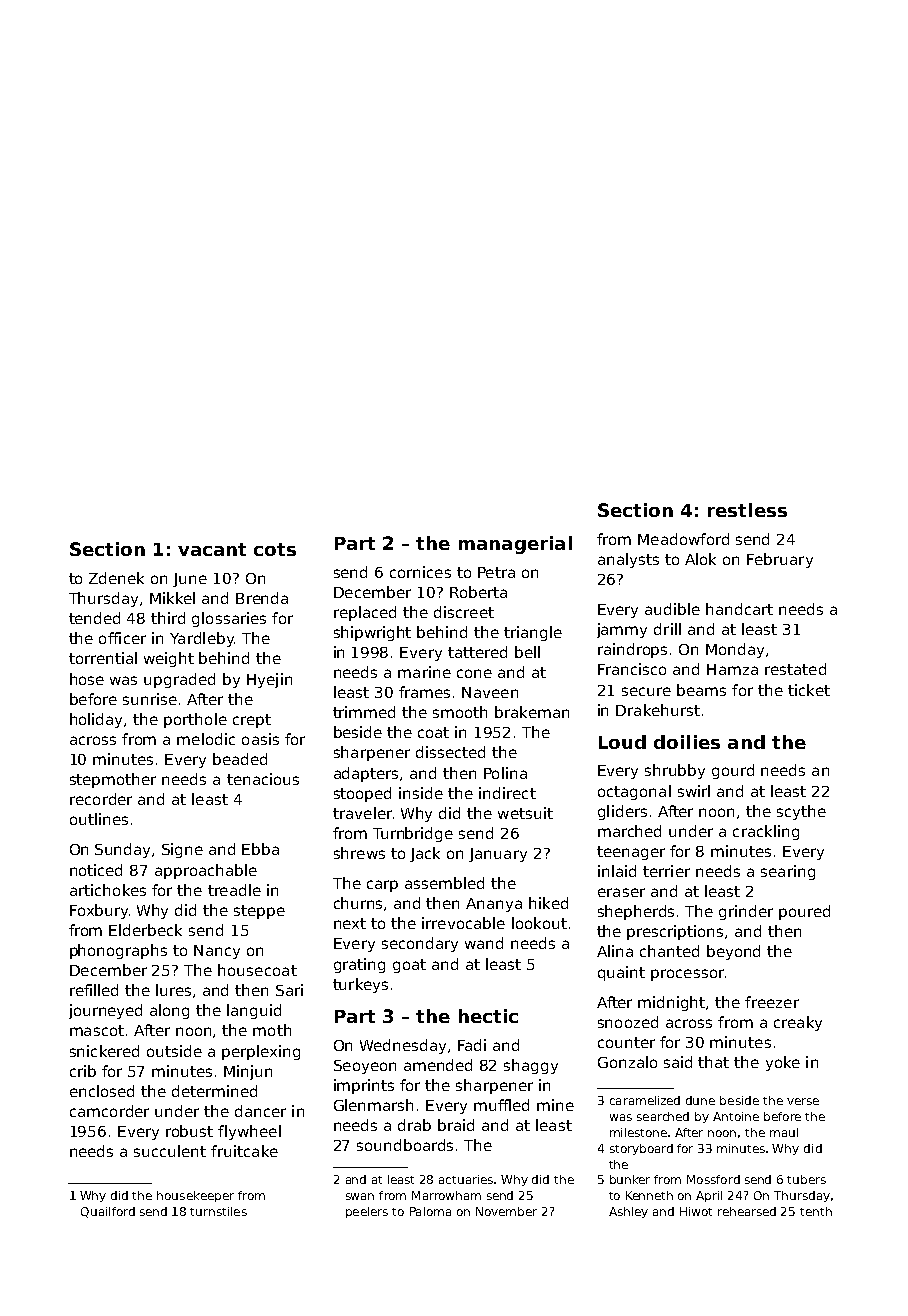 The height and width of the document is (1316, 908). What do you see at coordinates (206, 871) in the document?
I see `approachable` at bounding box center [206, 871].
